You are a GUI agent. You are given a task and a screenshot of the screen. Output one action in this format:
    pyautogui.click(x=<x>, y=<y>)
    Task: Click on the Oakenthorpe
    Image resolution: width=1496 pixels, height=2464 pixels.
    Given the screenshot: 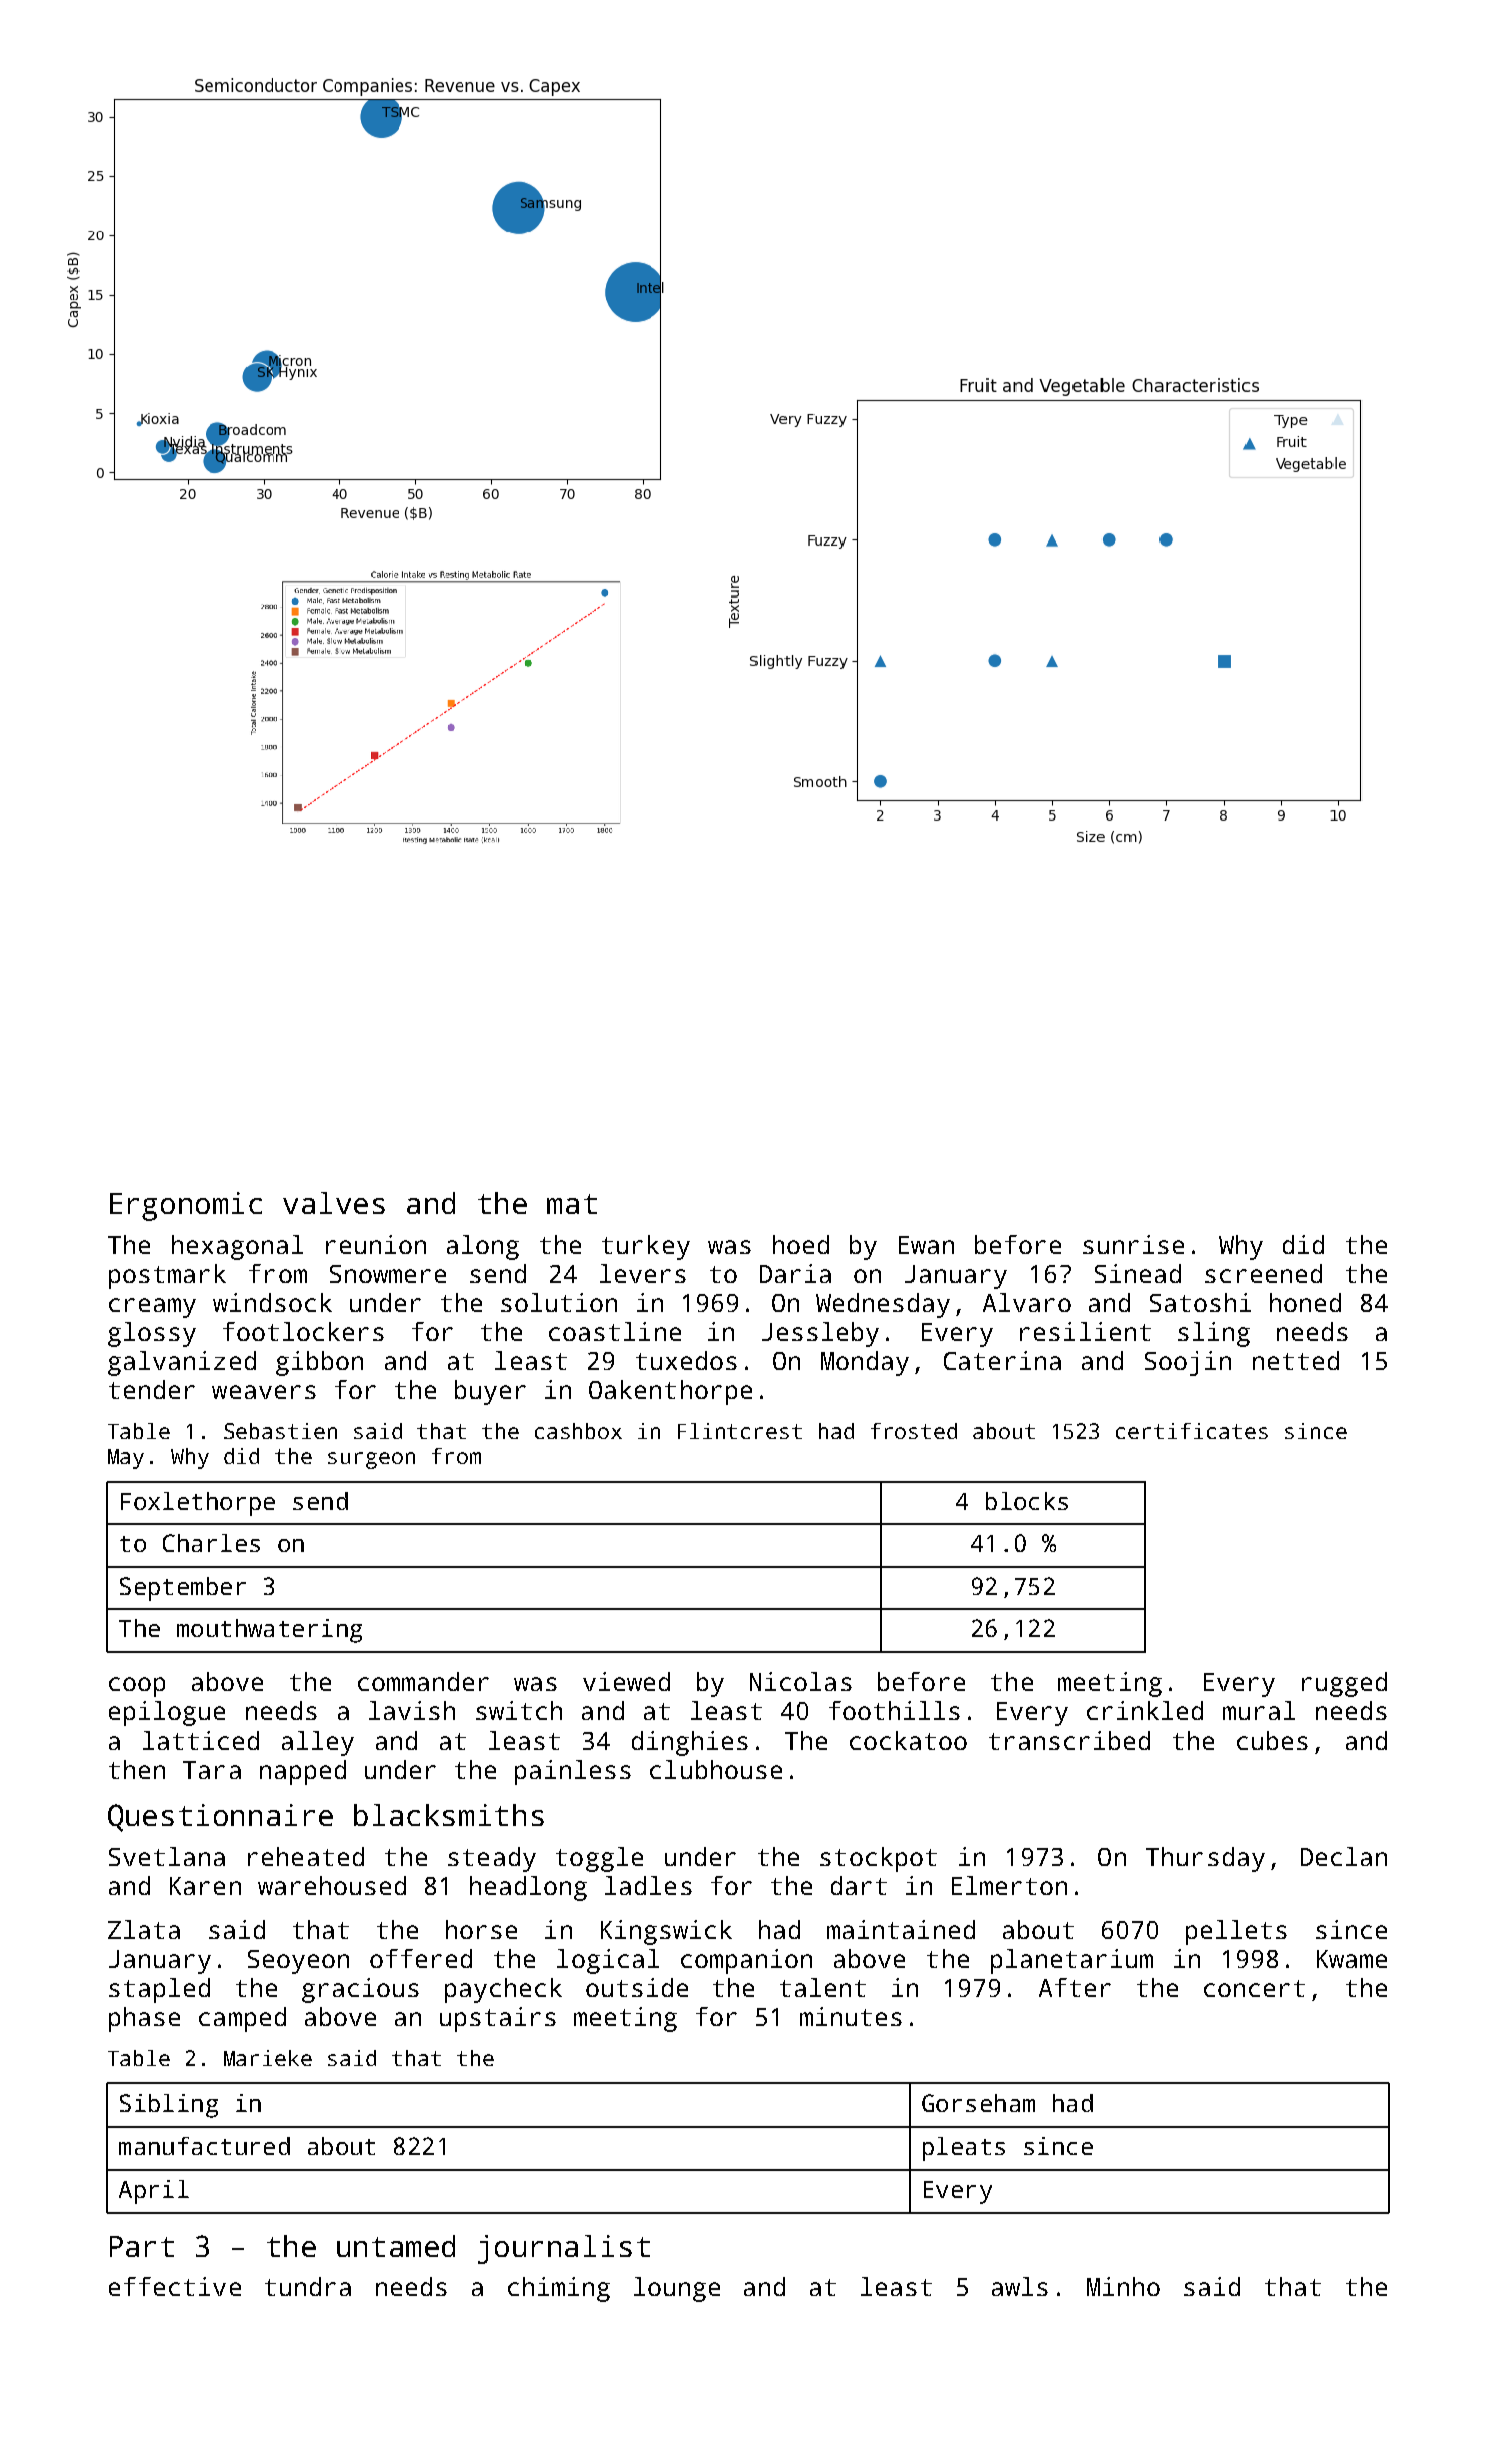 What is the action you would take?
    pyautogui.click(x=670, y=1392)
